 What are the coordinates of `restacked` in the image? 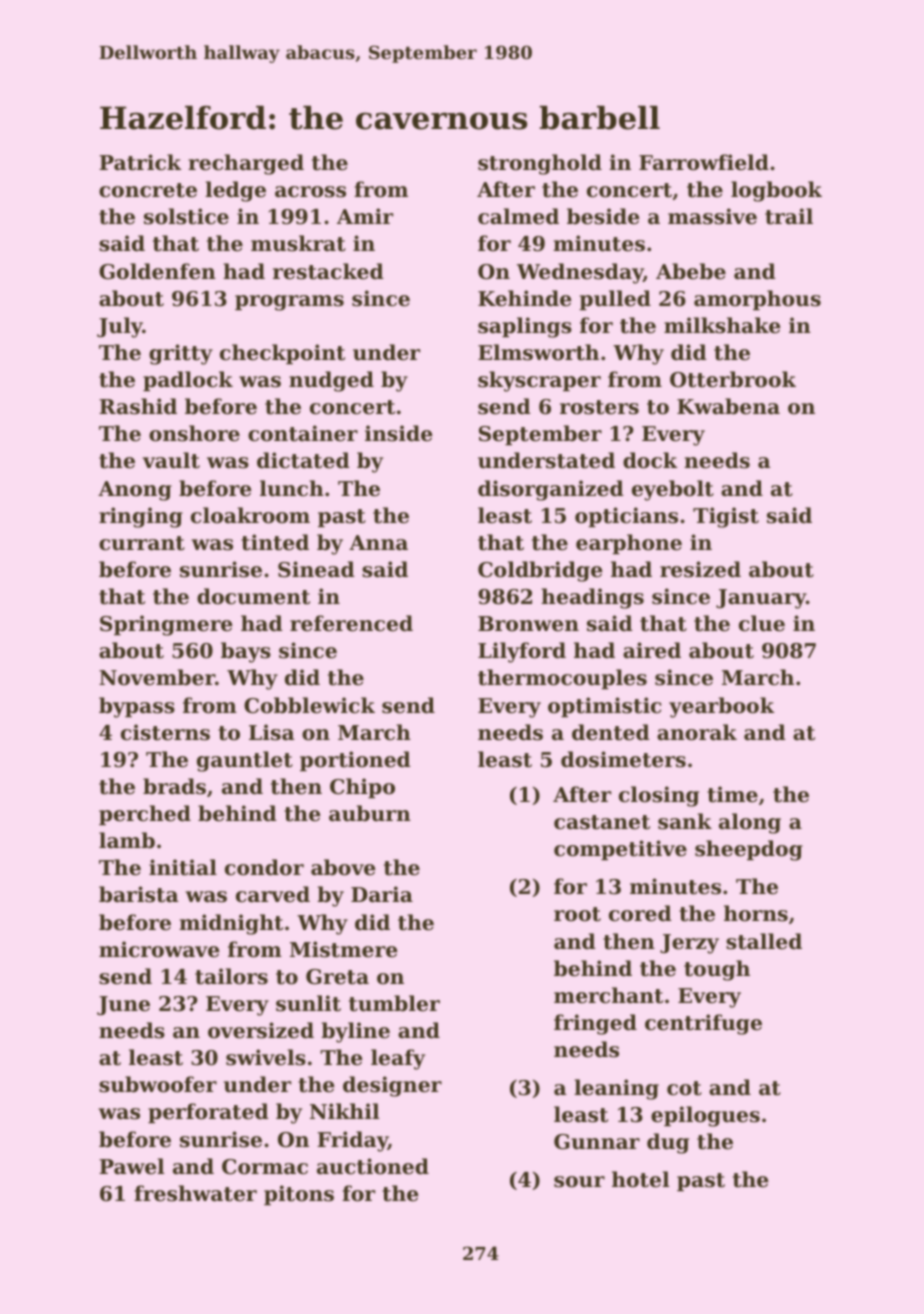 It's located at (328, 271).
